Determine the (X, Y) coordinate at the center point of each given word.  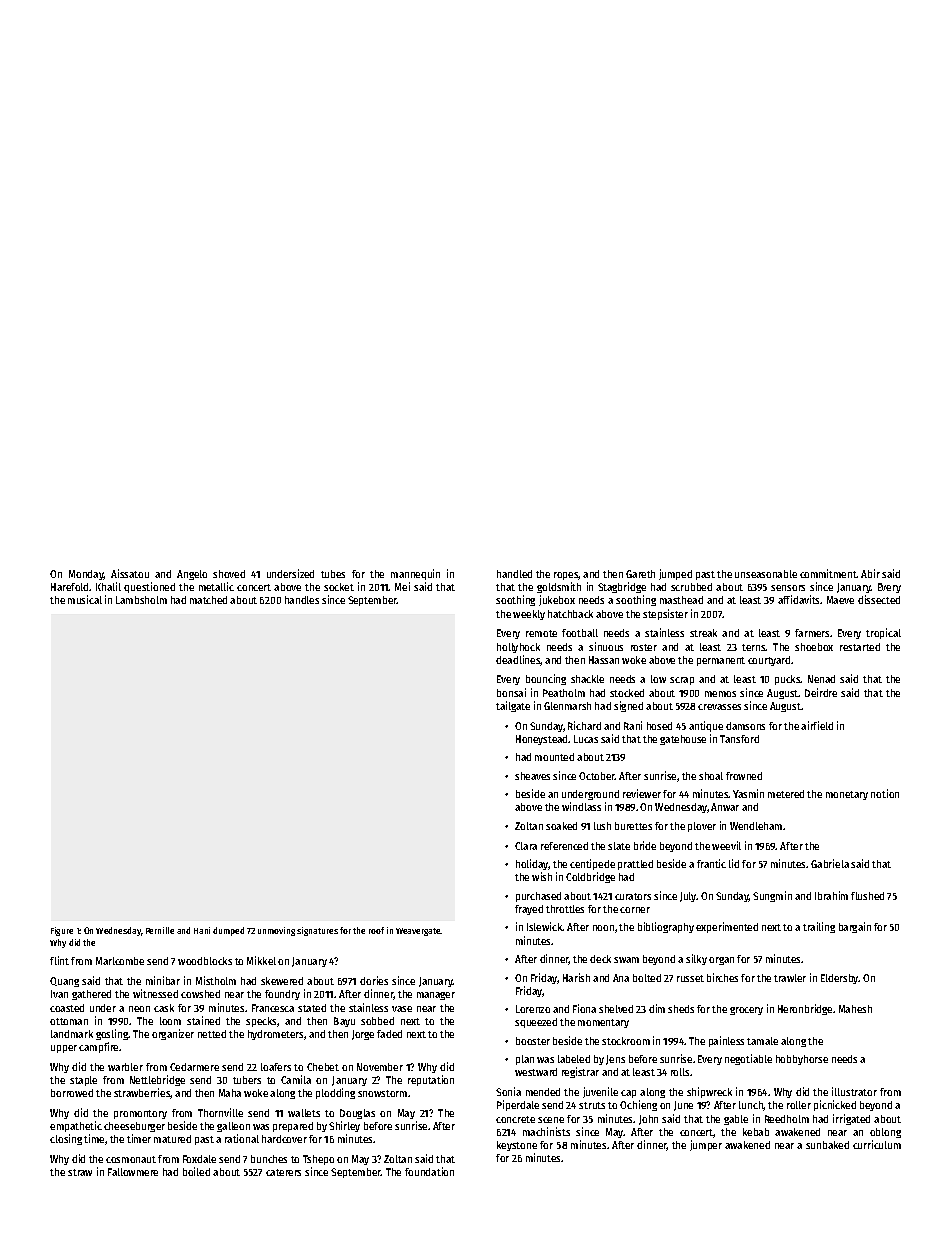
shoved (229, 574)
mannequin (415, 574)
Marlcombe (120, 961)
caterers (283, 1172)
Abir (870, 573)
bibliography (666, 927)
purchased (538, 897)
